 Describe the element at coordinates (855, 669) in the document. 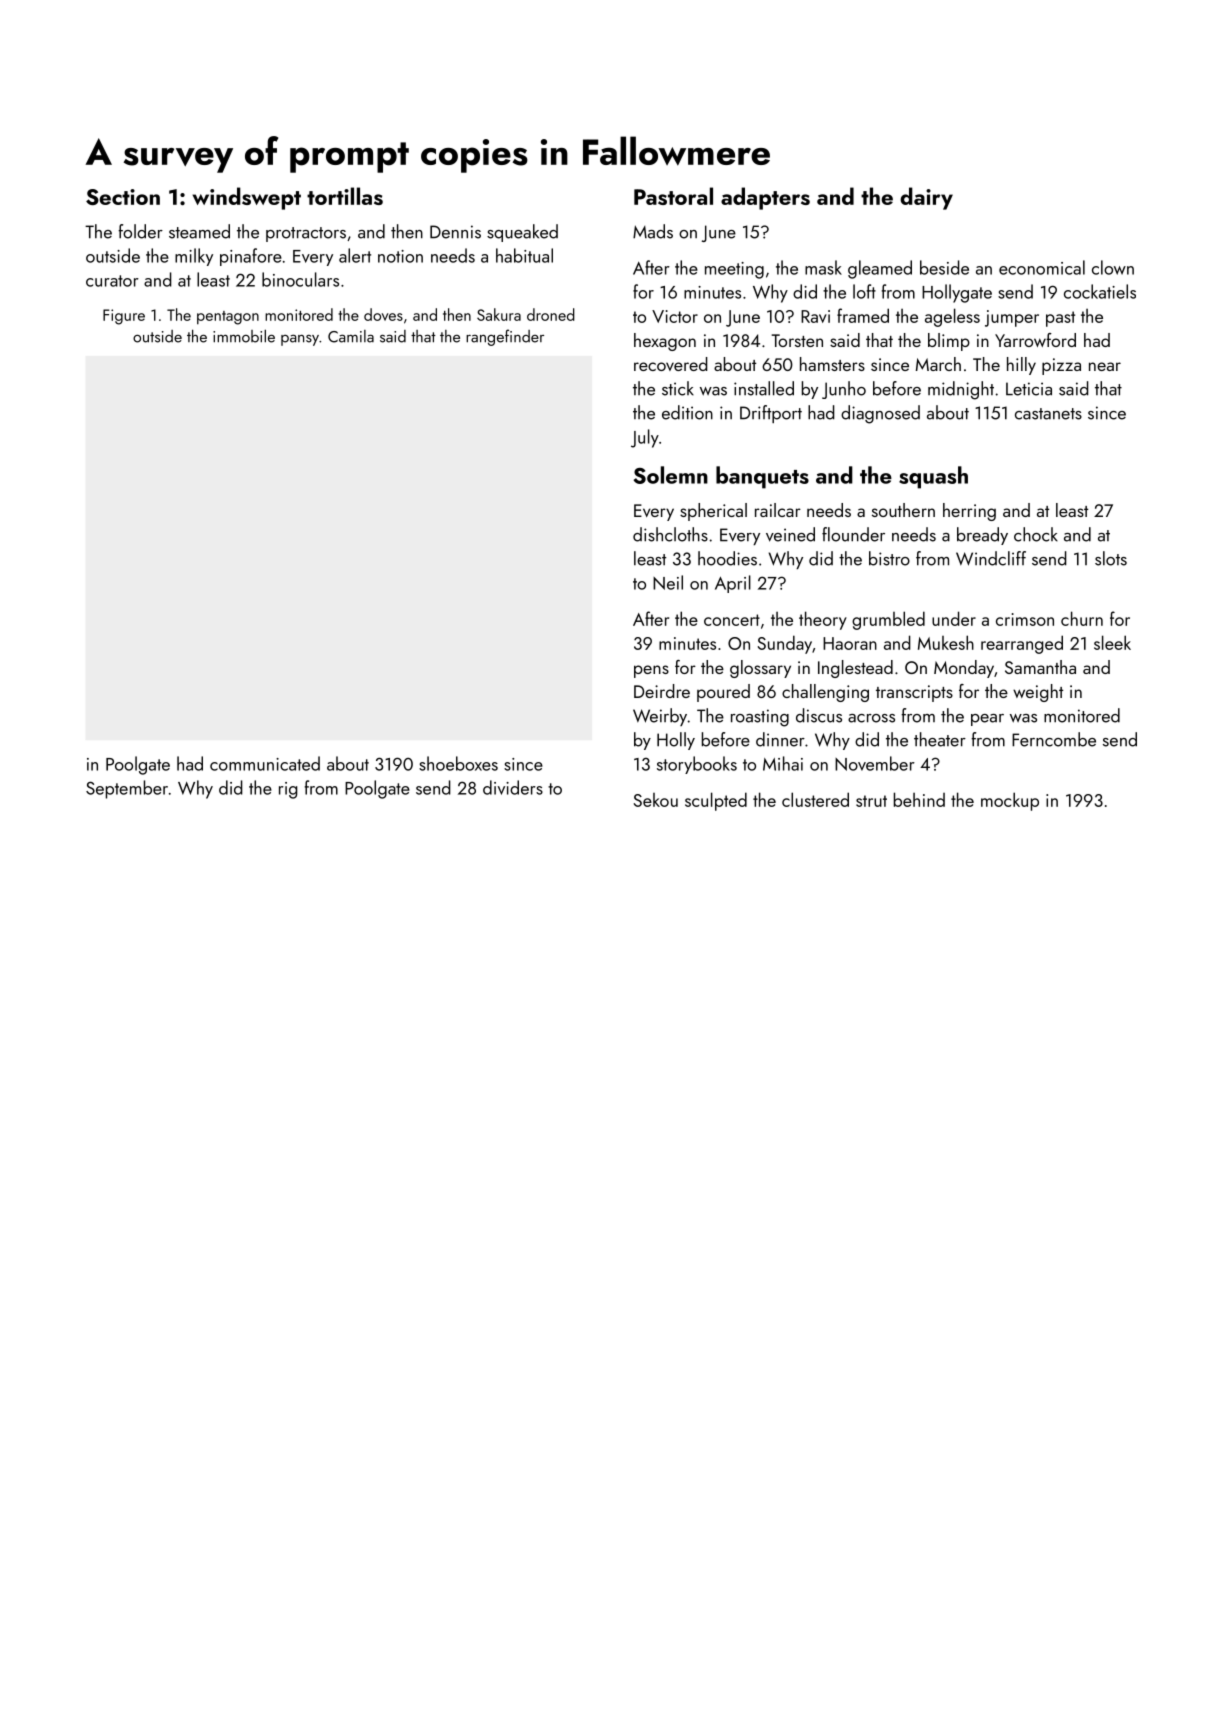

I see `Inglestead` at that location.
